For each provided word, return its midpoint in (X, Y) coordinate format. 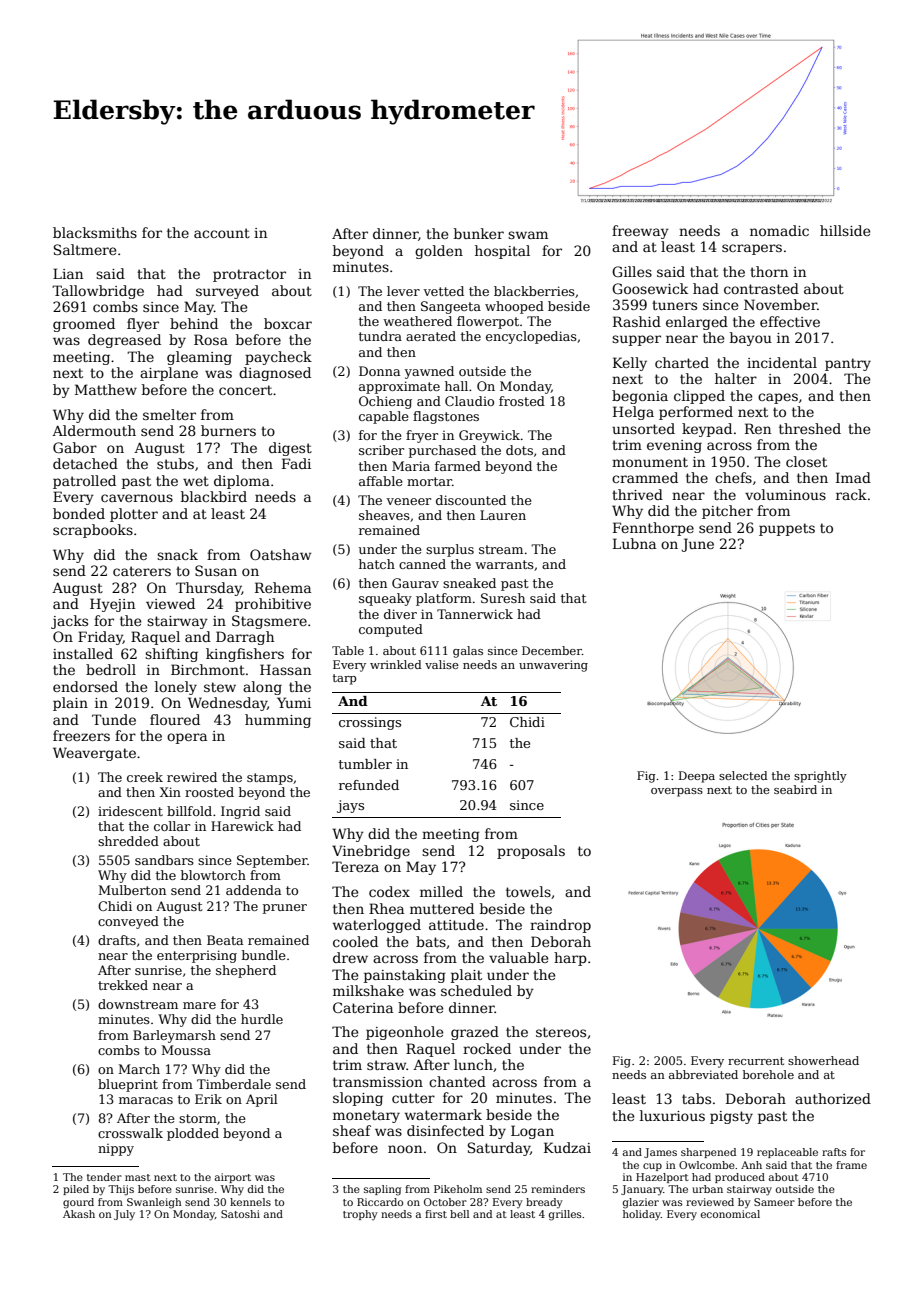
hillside (845, 230)
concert (245, 390)
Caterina (363, 1007)
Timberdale (234, 1084)
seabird (795, 789)
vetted (443, 291)
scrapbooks (93, 531)
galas (468, 652)
